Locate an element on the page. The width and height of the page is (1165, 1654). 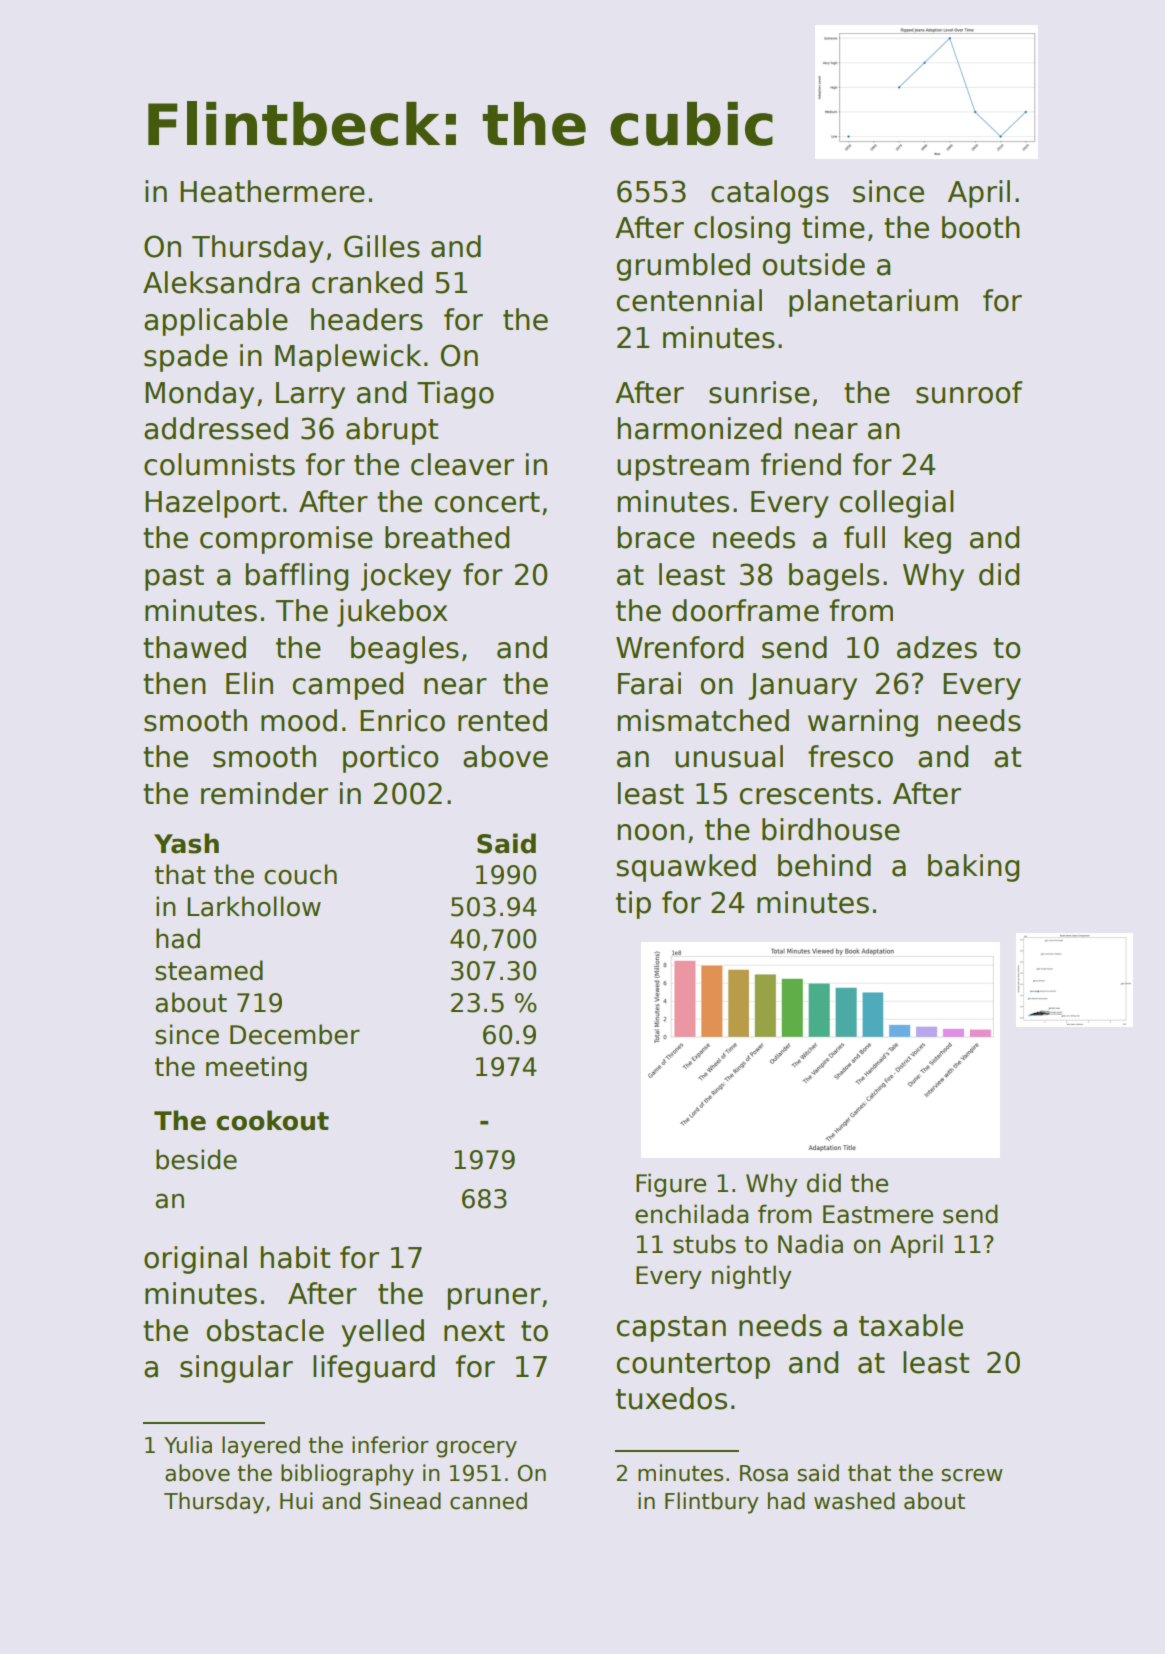
Elin is located at coordinates (249, 683).
